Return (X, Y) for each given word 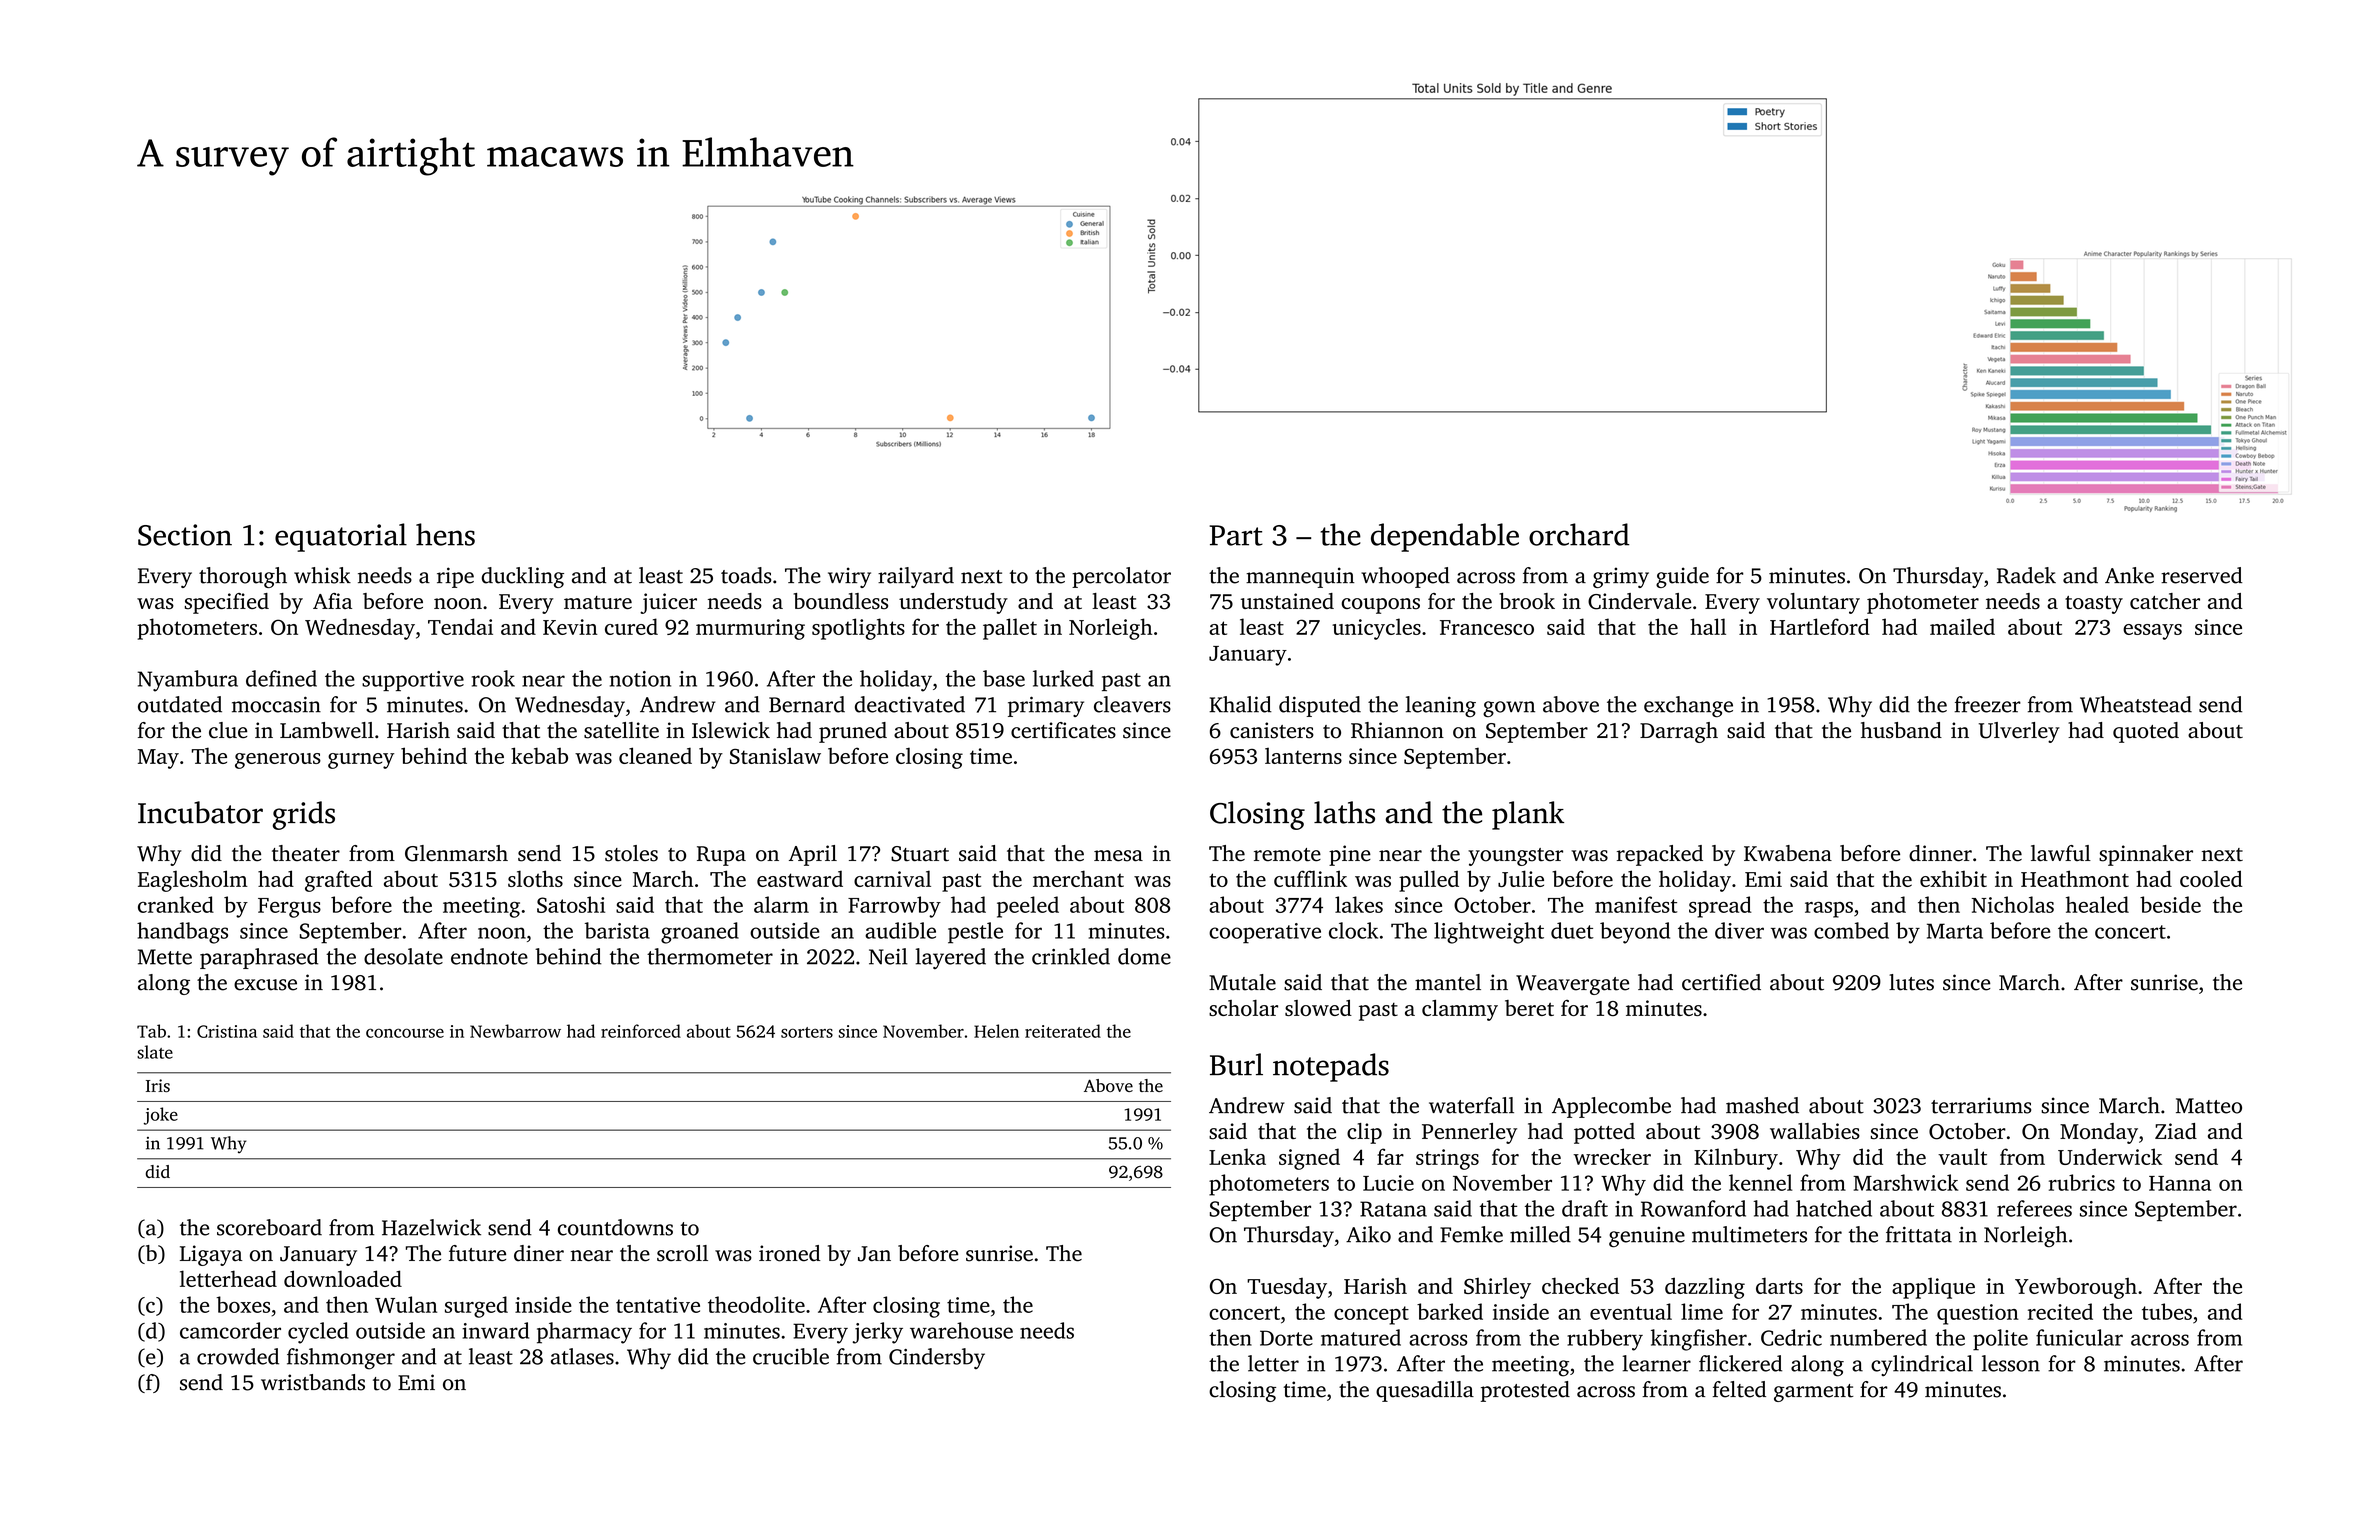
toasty (2094, 605)
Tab (151, 1031)
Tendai (460, 626)
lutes (1911, 982)
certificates (1063, 730)
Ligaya (211, 1255)
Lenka (1237, 1156)
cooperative (1265, 933)
